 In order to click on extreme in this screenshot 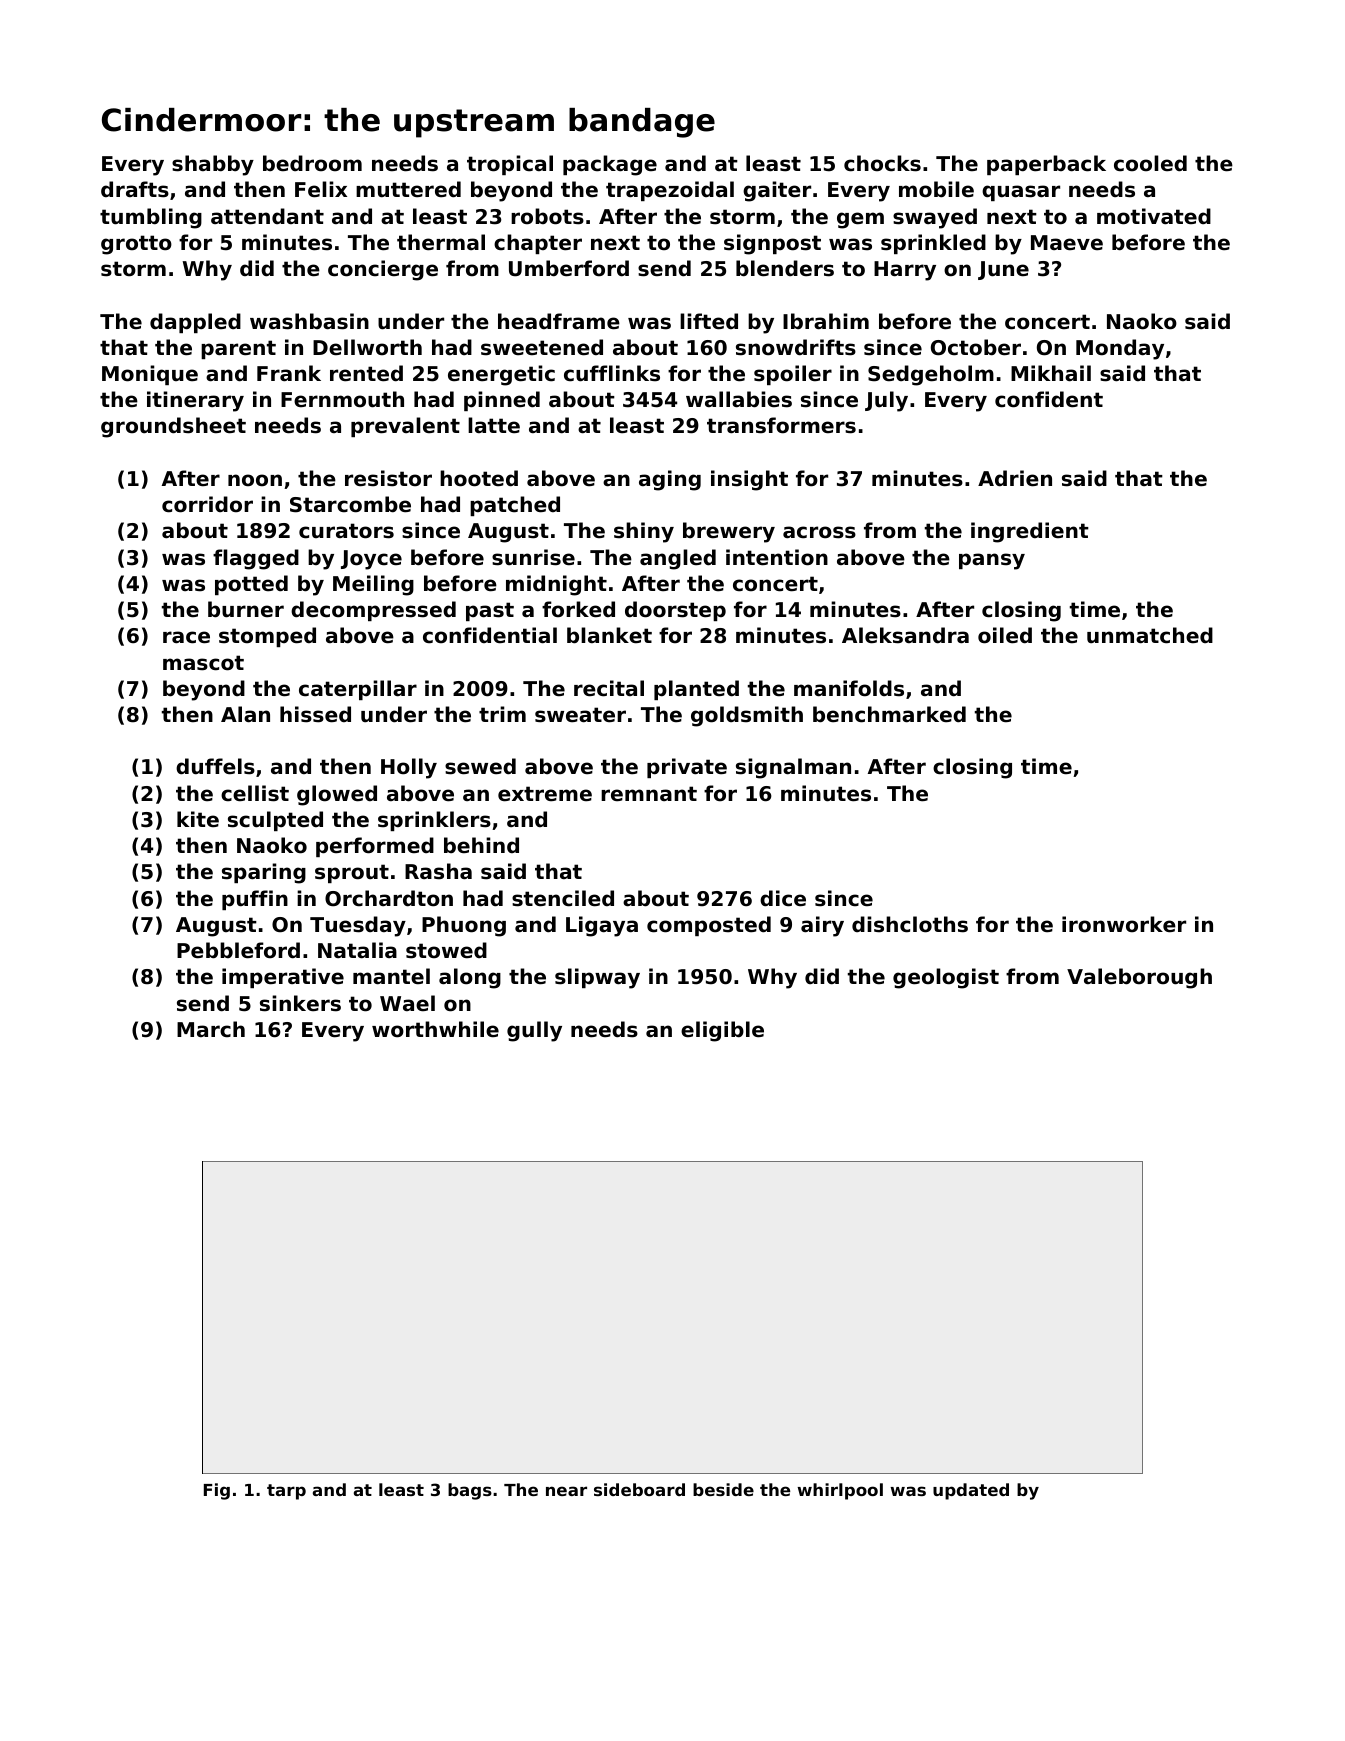, I will do `click(545, 794)`.
